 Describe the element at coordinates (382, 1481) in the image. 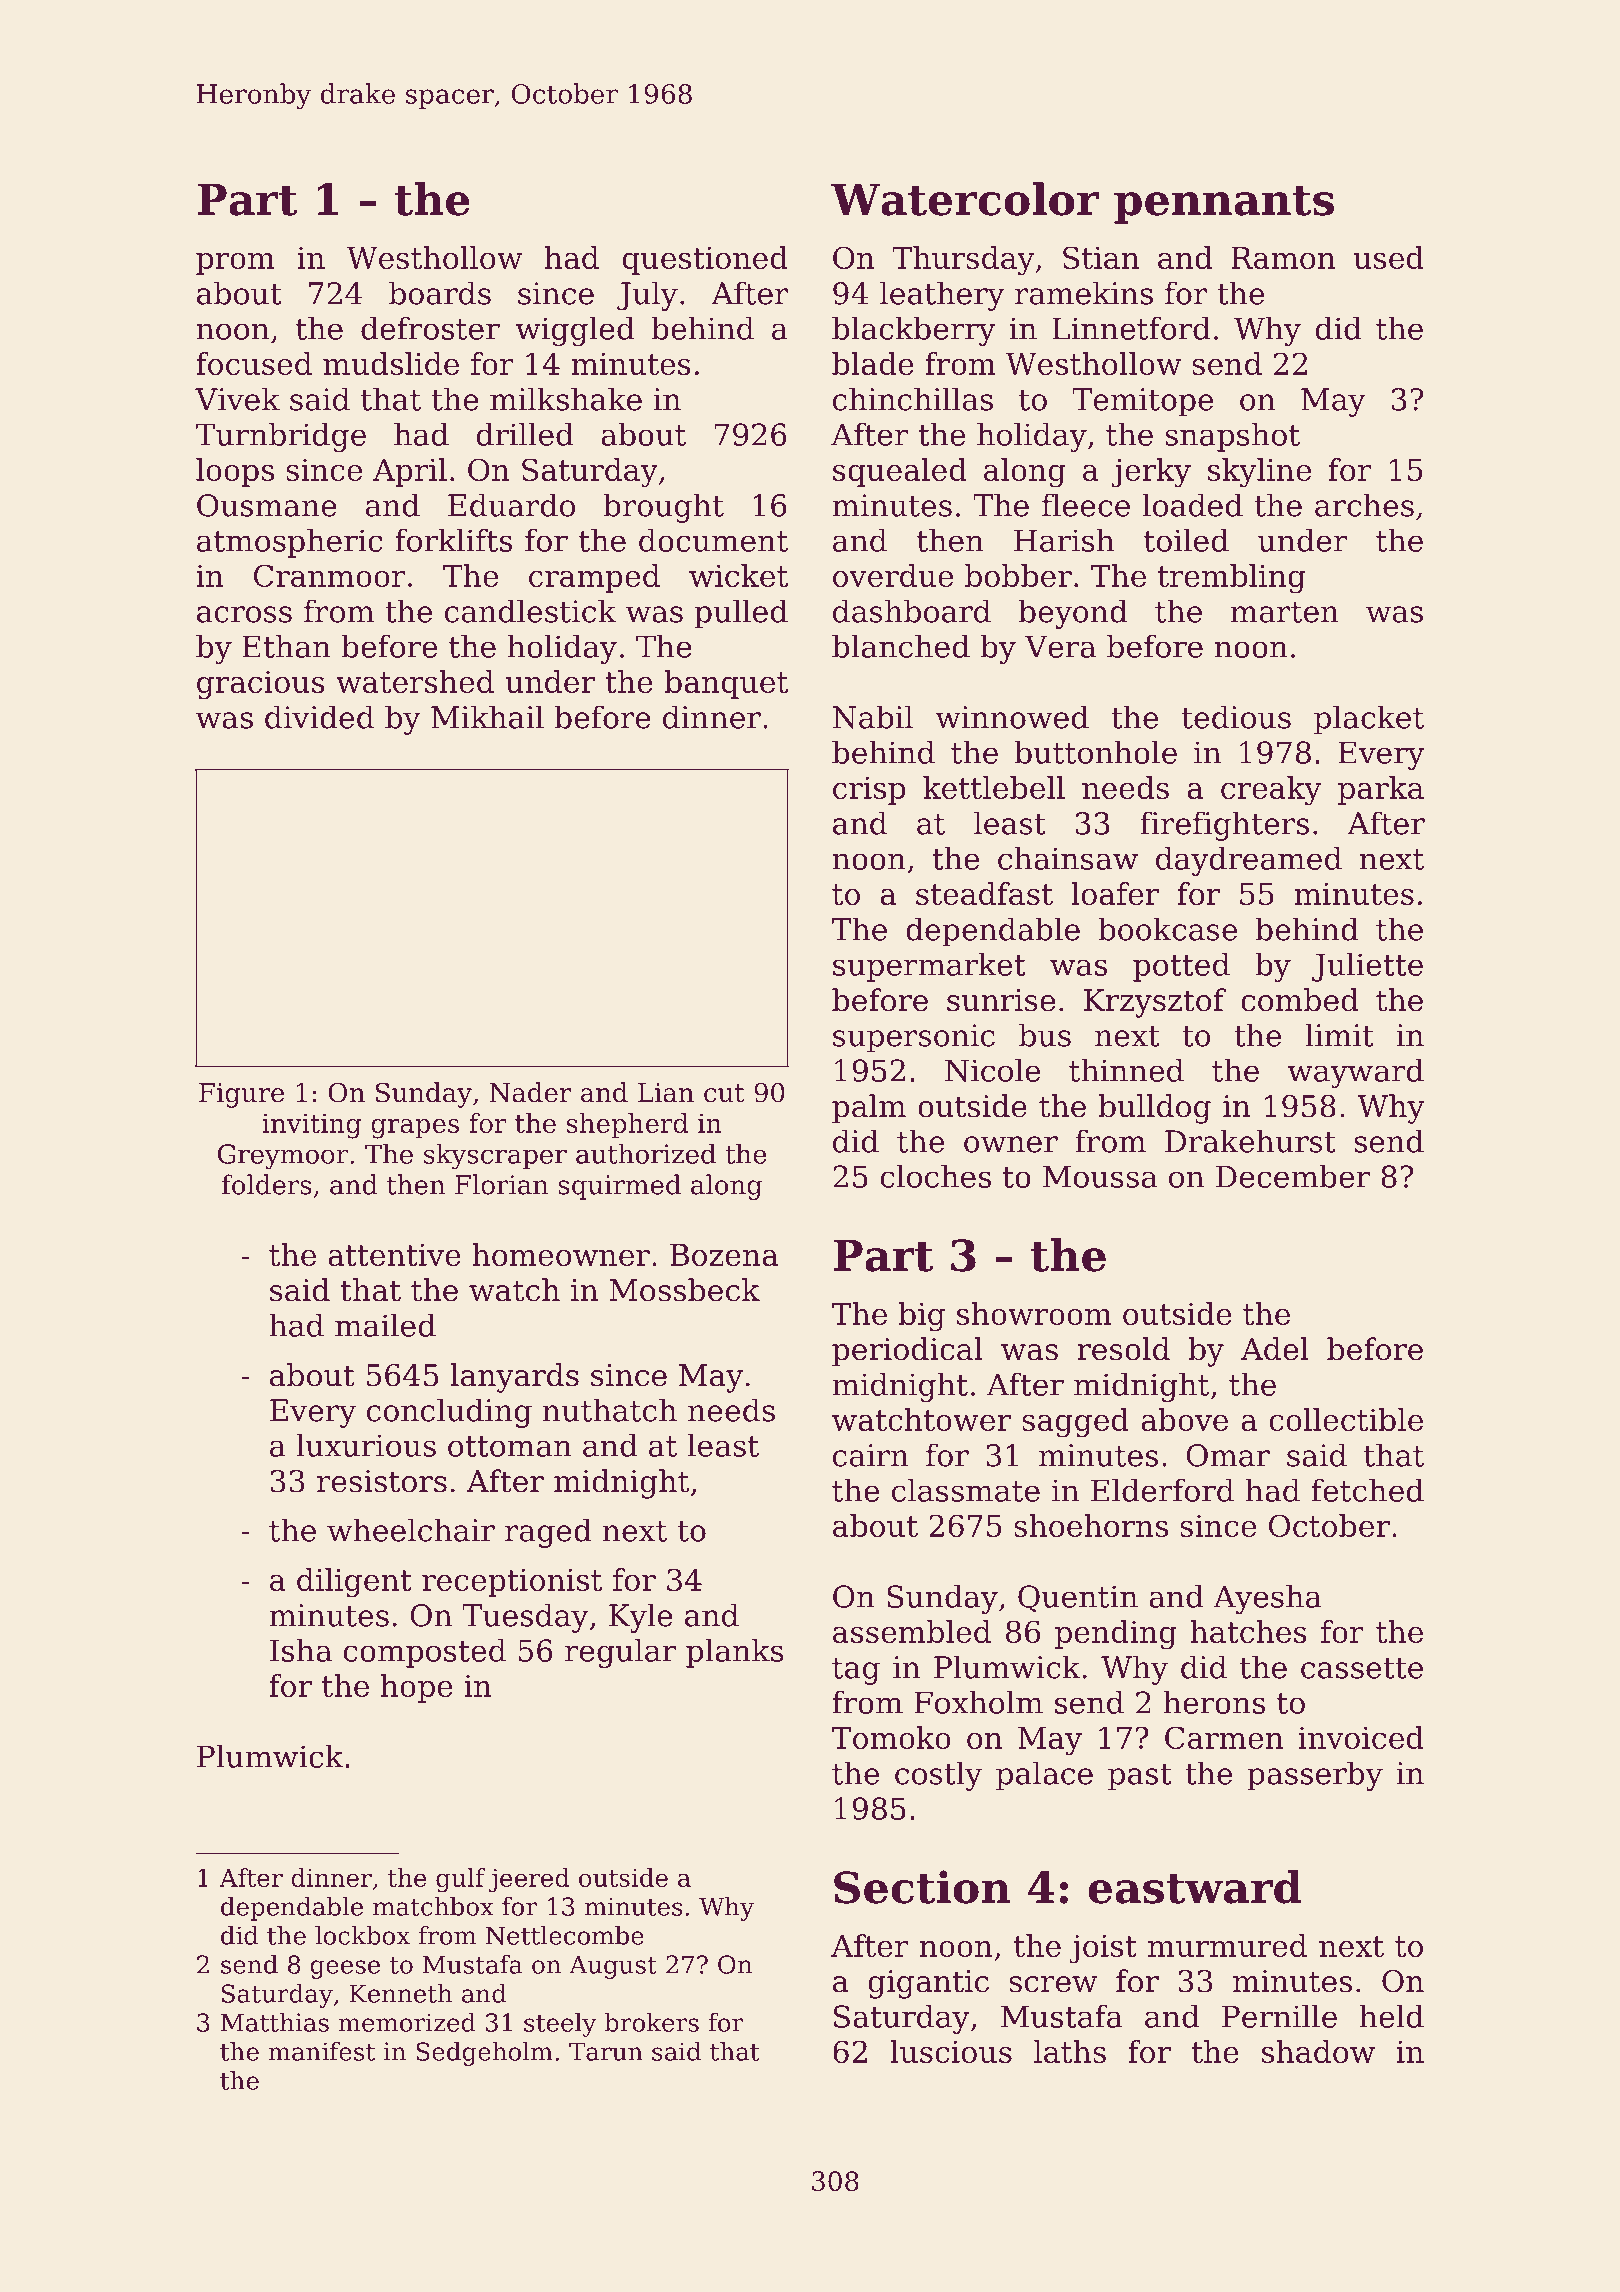

I see `resistors` at that location.
